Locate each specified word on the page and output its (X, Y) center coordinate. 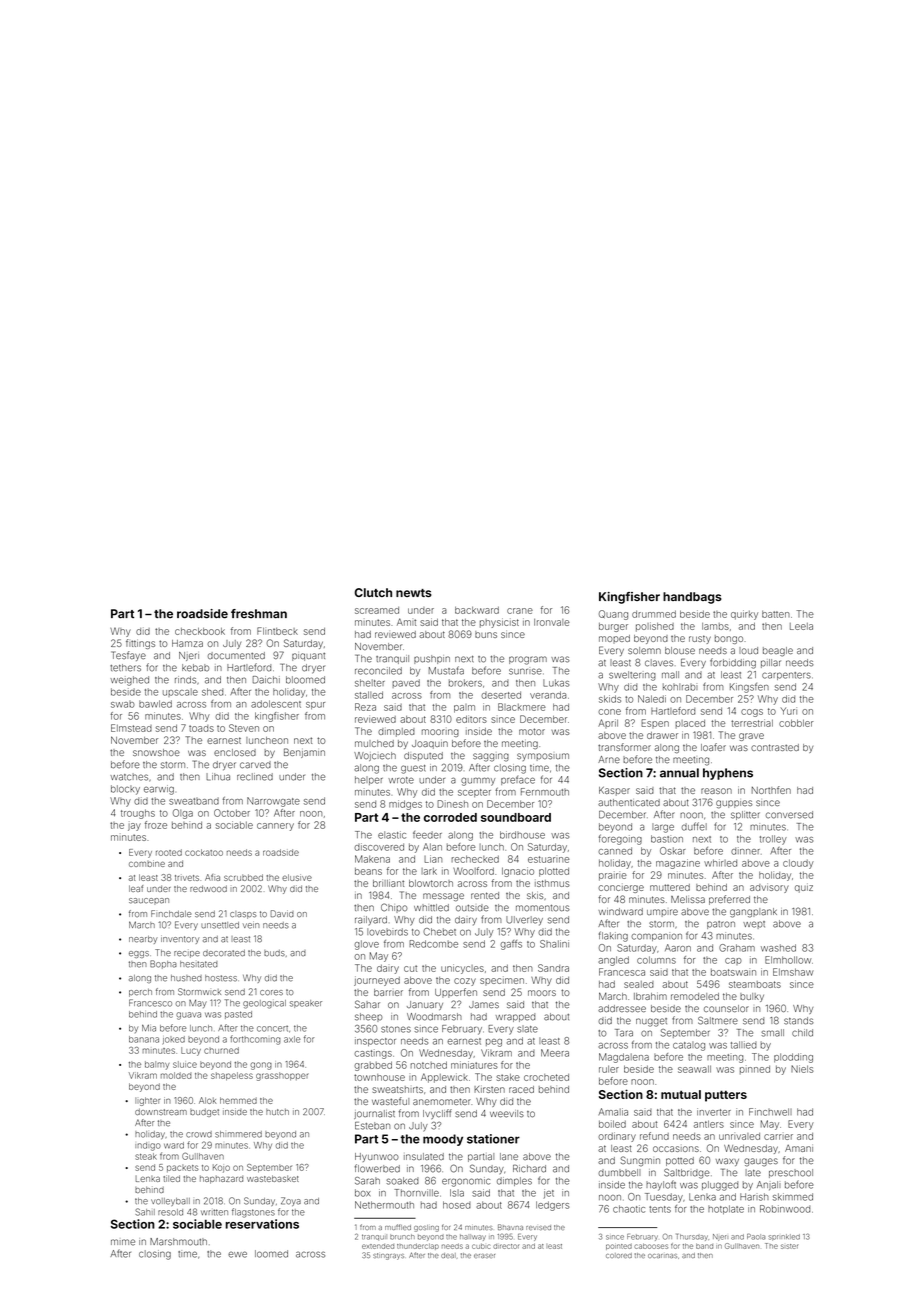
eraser (484, 1256)
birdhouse (522, 835)
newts (414, 593)
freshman (259, 614)
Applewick (444, 1078)
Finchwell (770, 1112)
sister (789, 1246)
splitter (745, 815)
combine (147, 863)
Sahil (145, 1212)
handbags (692, 598)
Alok (207, 1100)
